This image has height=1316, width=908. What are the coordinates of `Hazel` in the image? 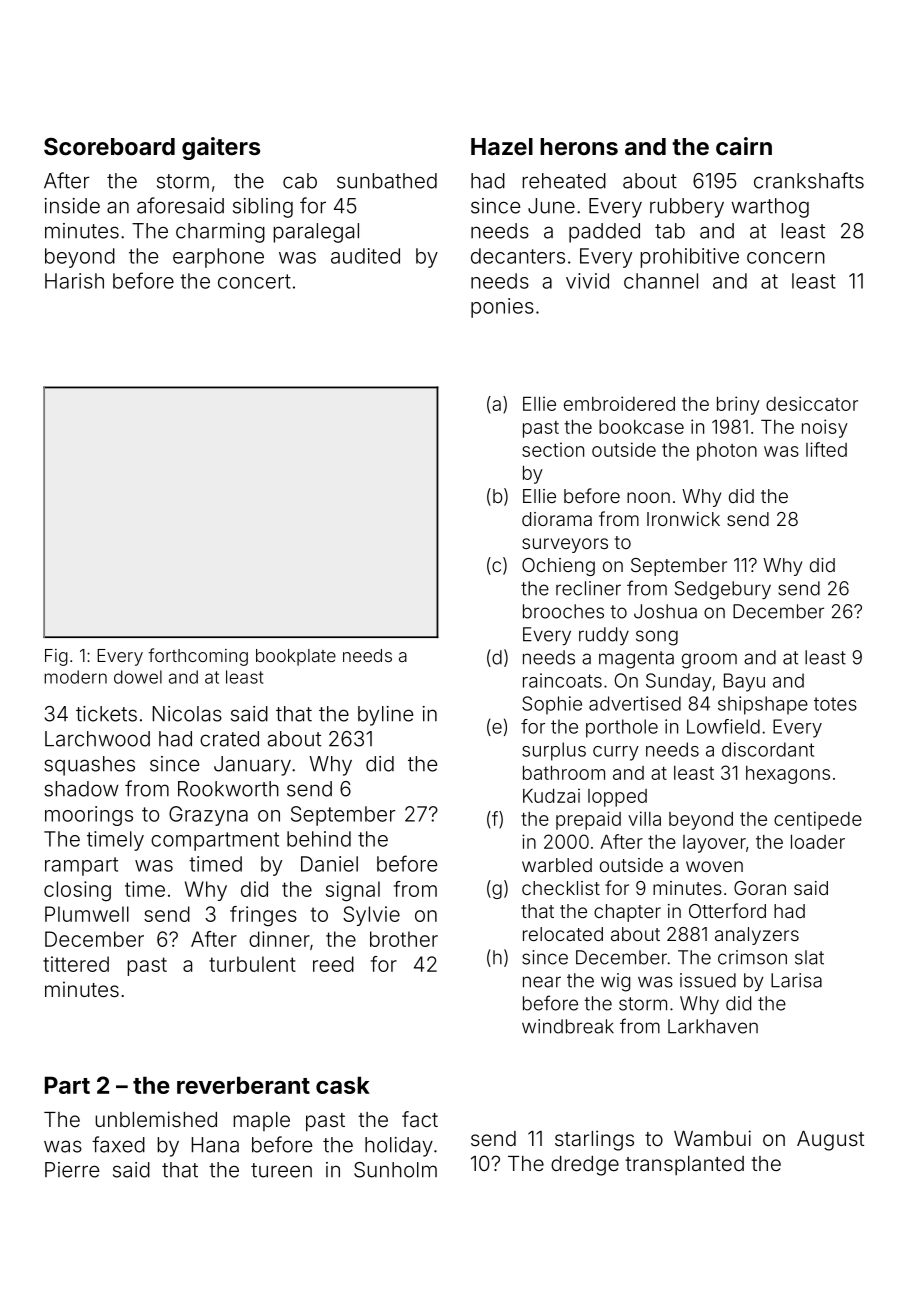 It's located at (502, 146).
